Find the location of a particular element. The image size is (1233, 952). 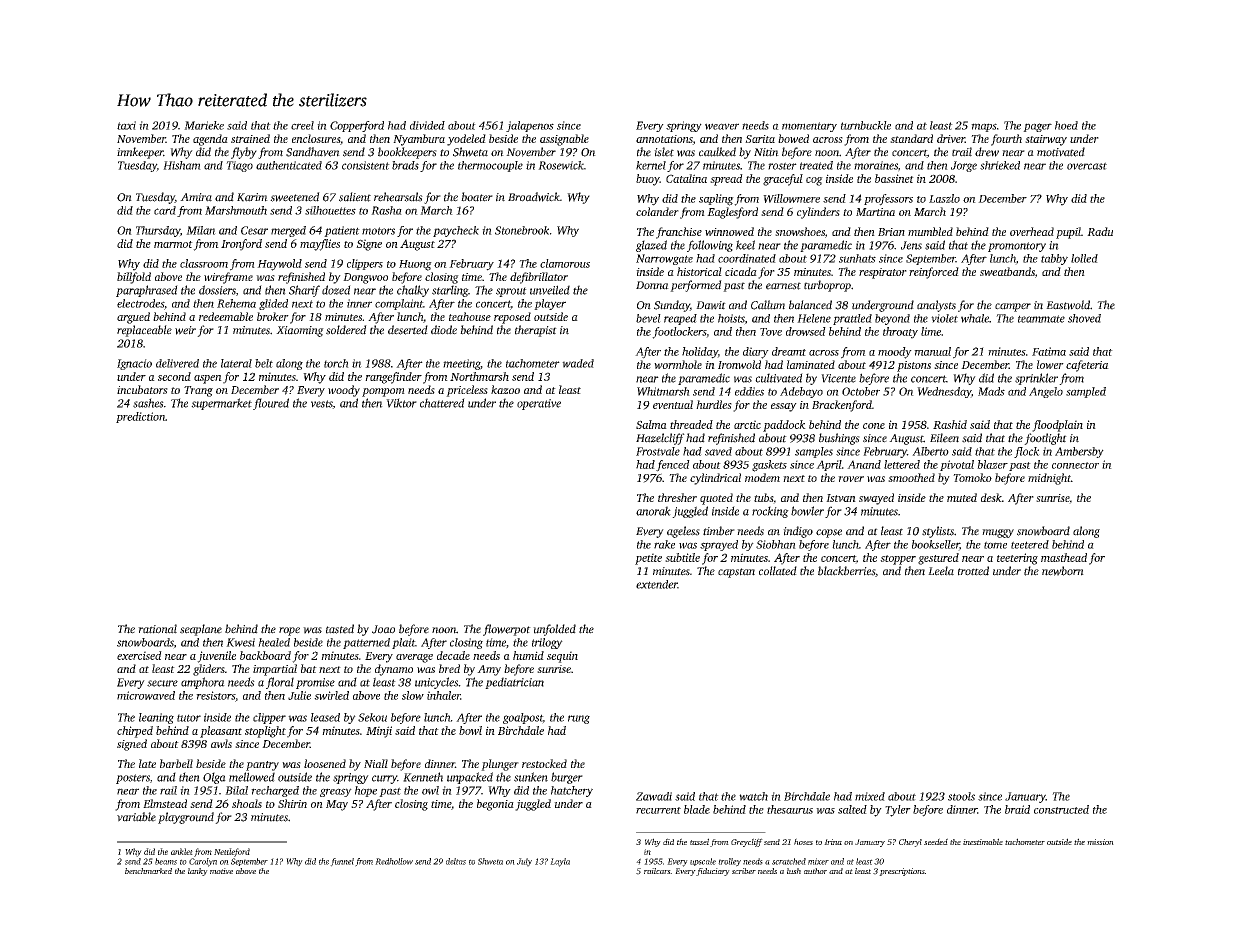

thresher is located at coordinates (677, 497).
